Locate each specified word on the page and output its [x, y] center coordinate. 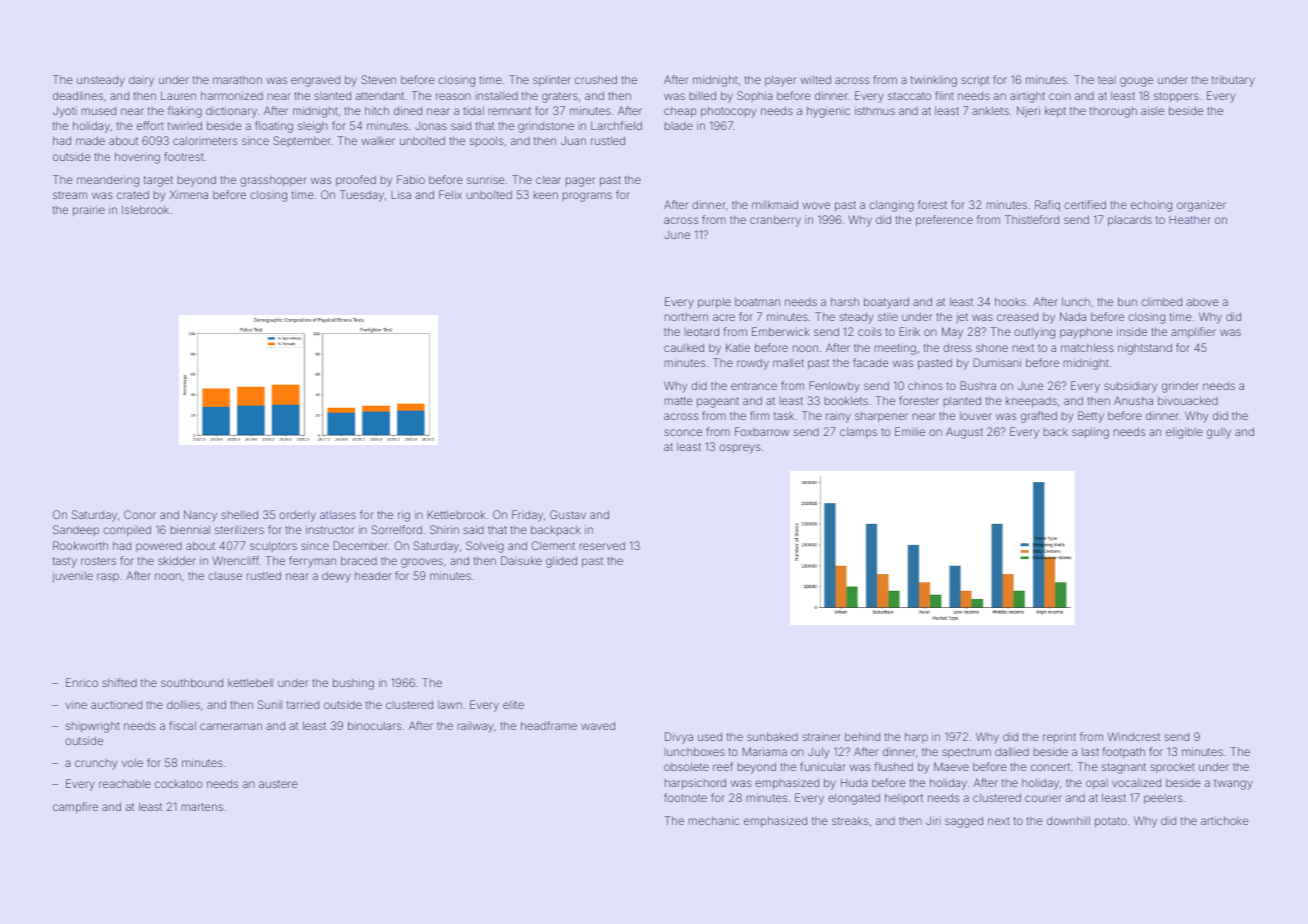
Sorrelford [396, 529]
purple [714, 303]
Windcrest [1134, 736]
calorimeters [205, 141]
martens [202, 807]
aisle [1152, 110]
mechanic [714, 820]
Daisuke [521, 560]
